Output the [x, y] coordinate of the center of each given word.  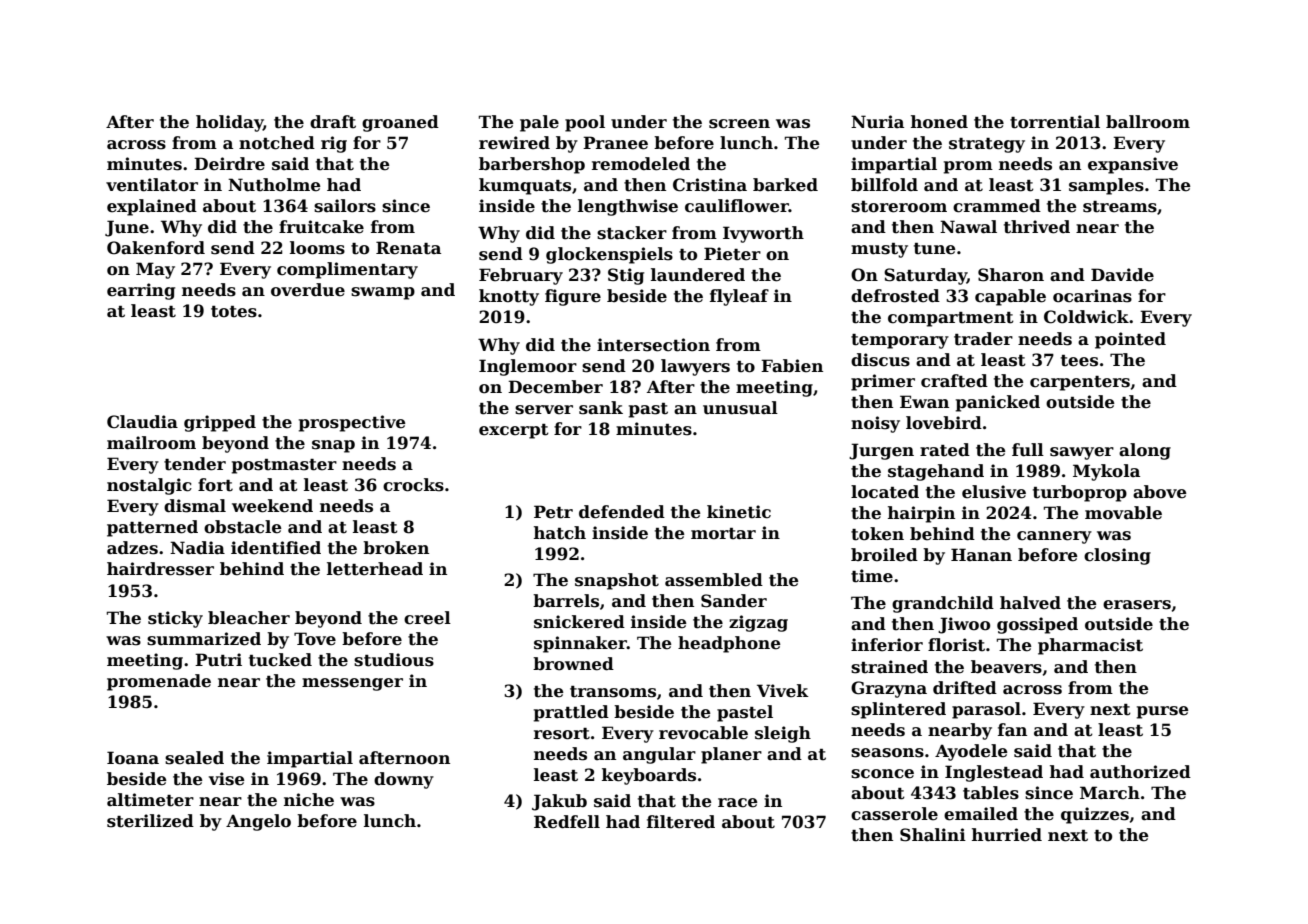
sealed [194, 758]
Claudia [142, 422]
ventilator [152, 185]
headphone [729, 644]
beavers [1006, 667]
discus [880, 360]
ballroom [1148, 122]
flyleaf [739, 297]
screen [739, 124]
